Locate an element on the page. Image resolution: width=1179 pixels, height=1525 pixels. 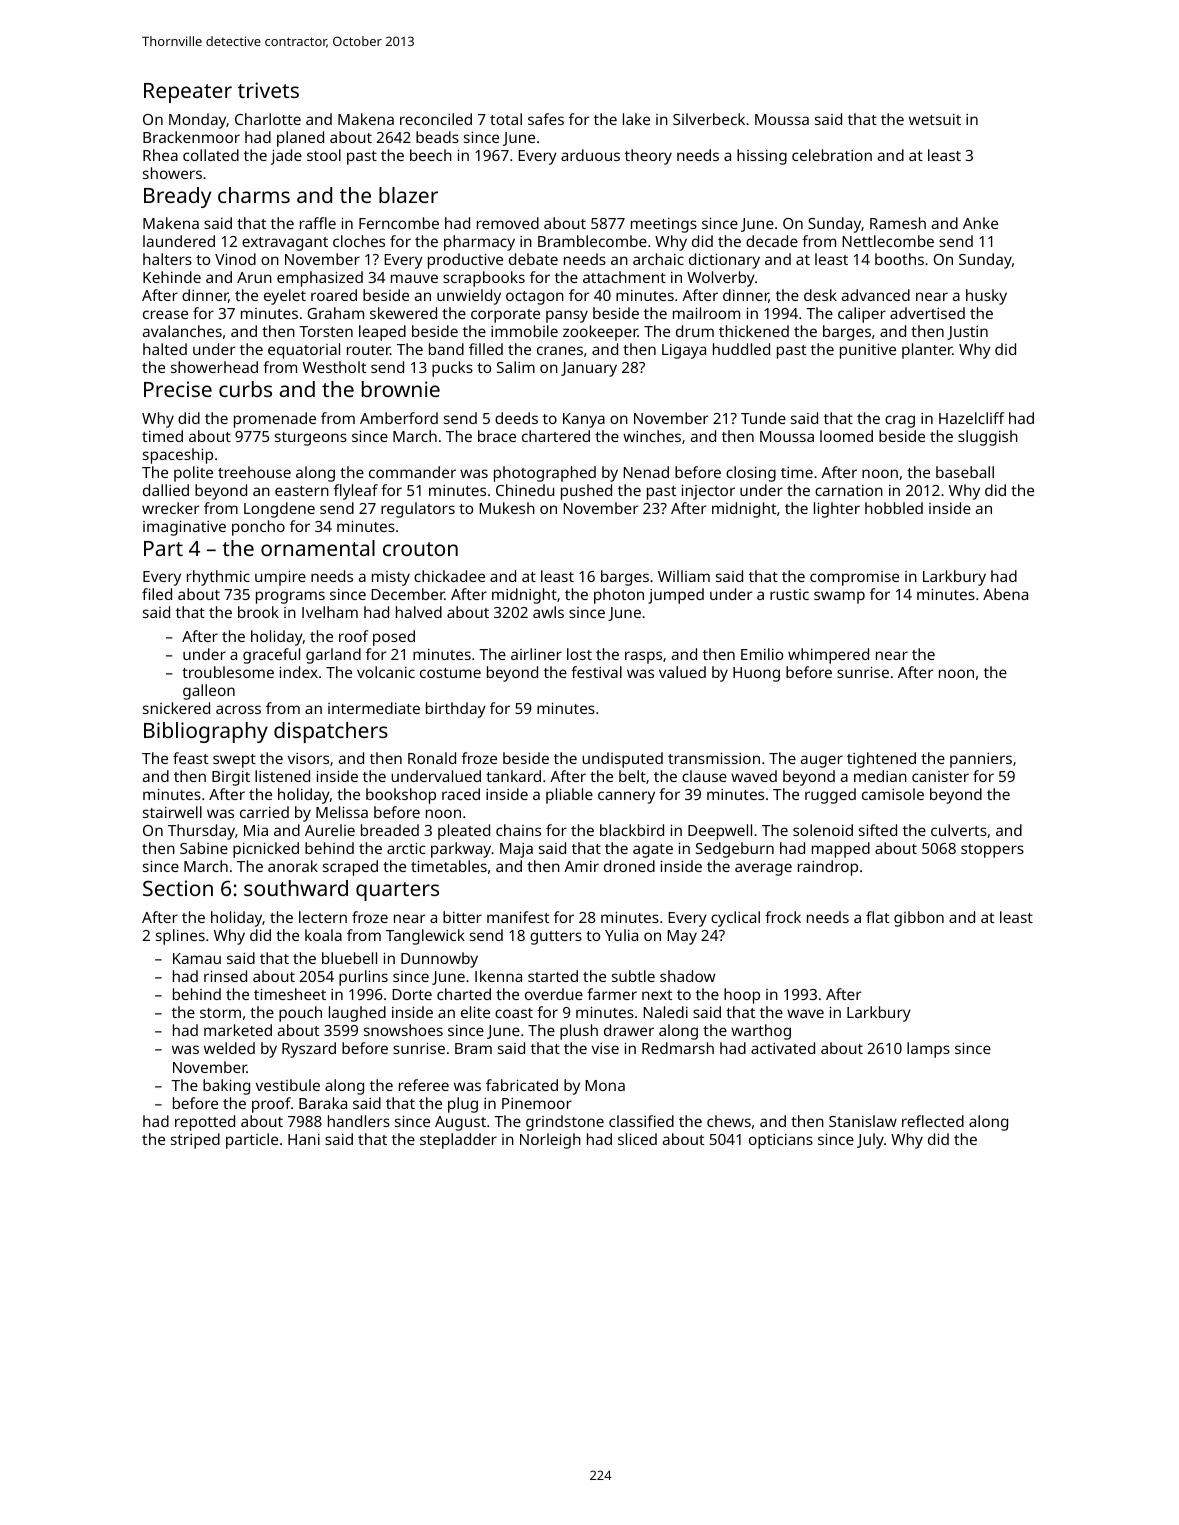
Nenad is located at coordinates (646, 472).
